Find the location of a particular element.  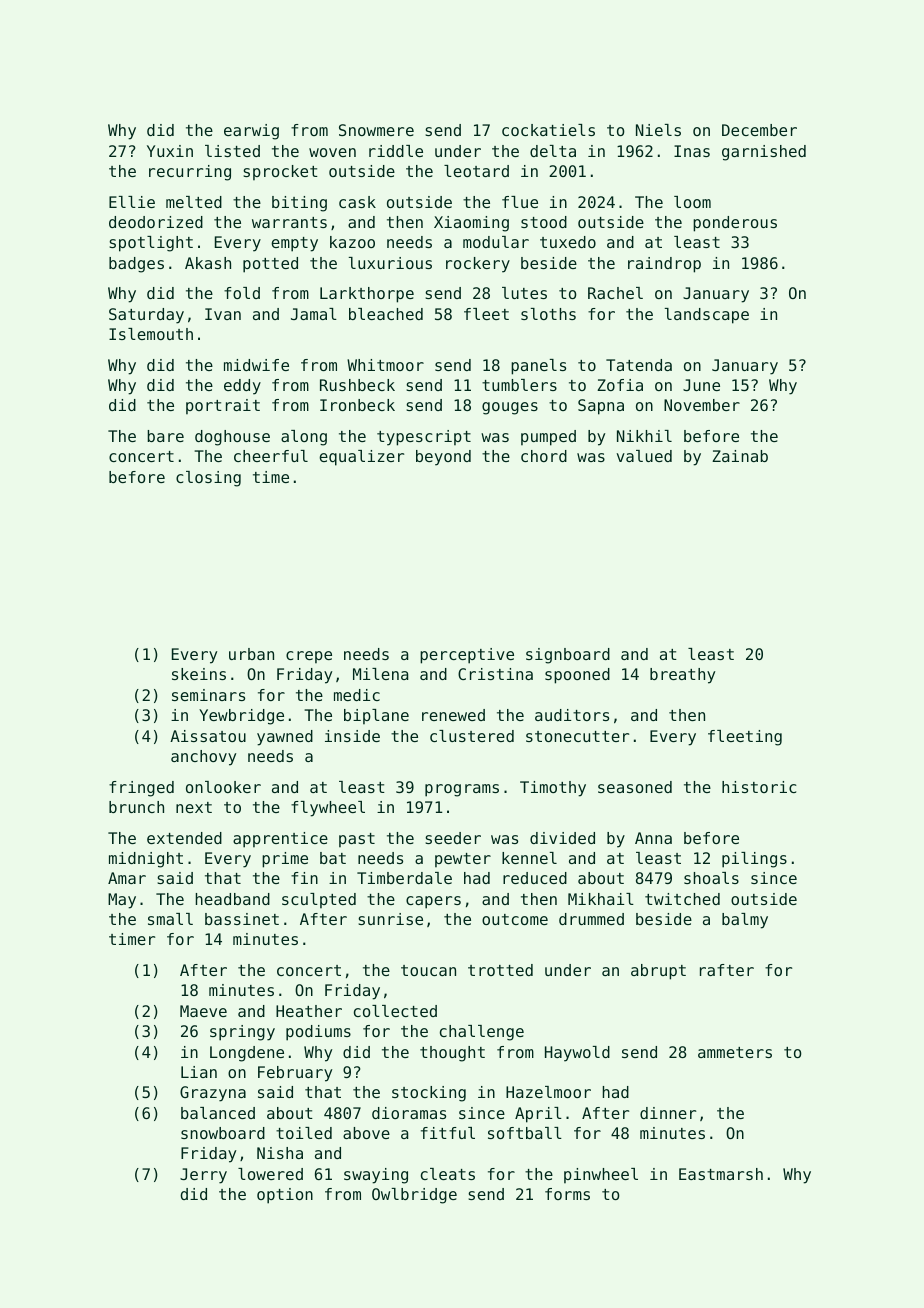

pilings is located at coordinates (754, 860).
